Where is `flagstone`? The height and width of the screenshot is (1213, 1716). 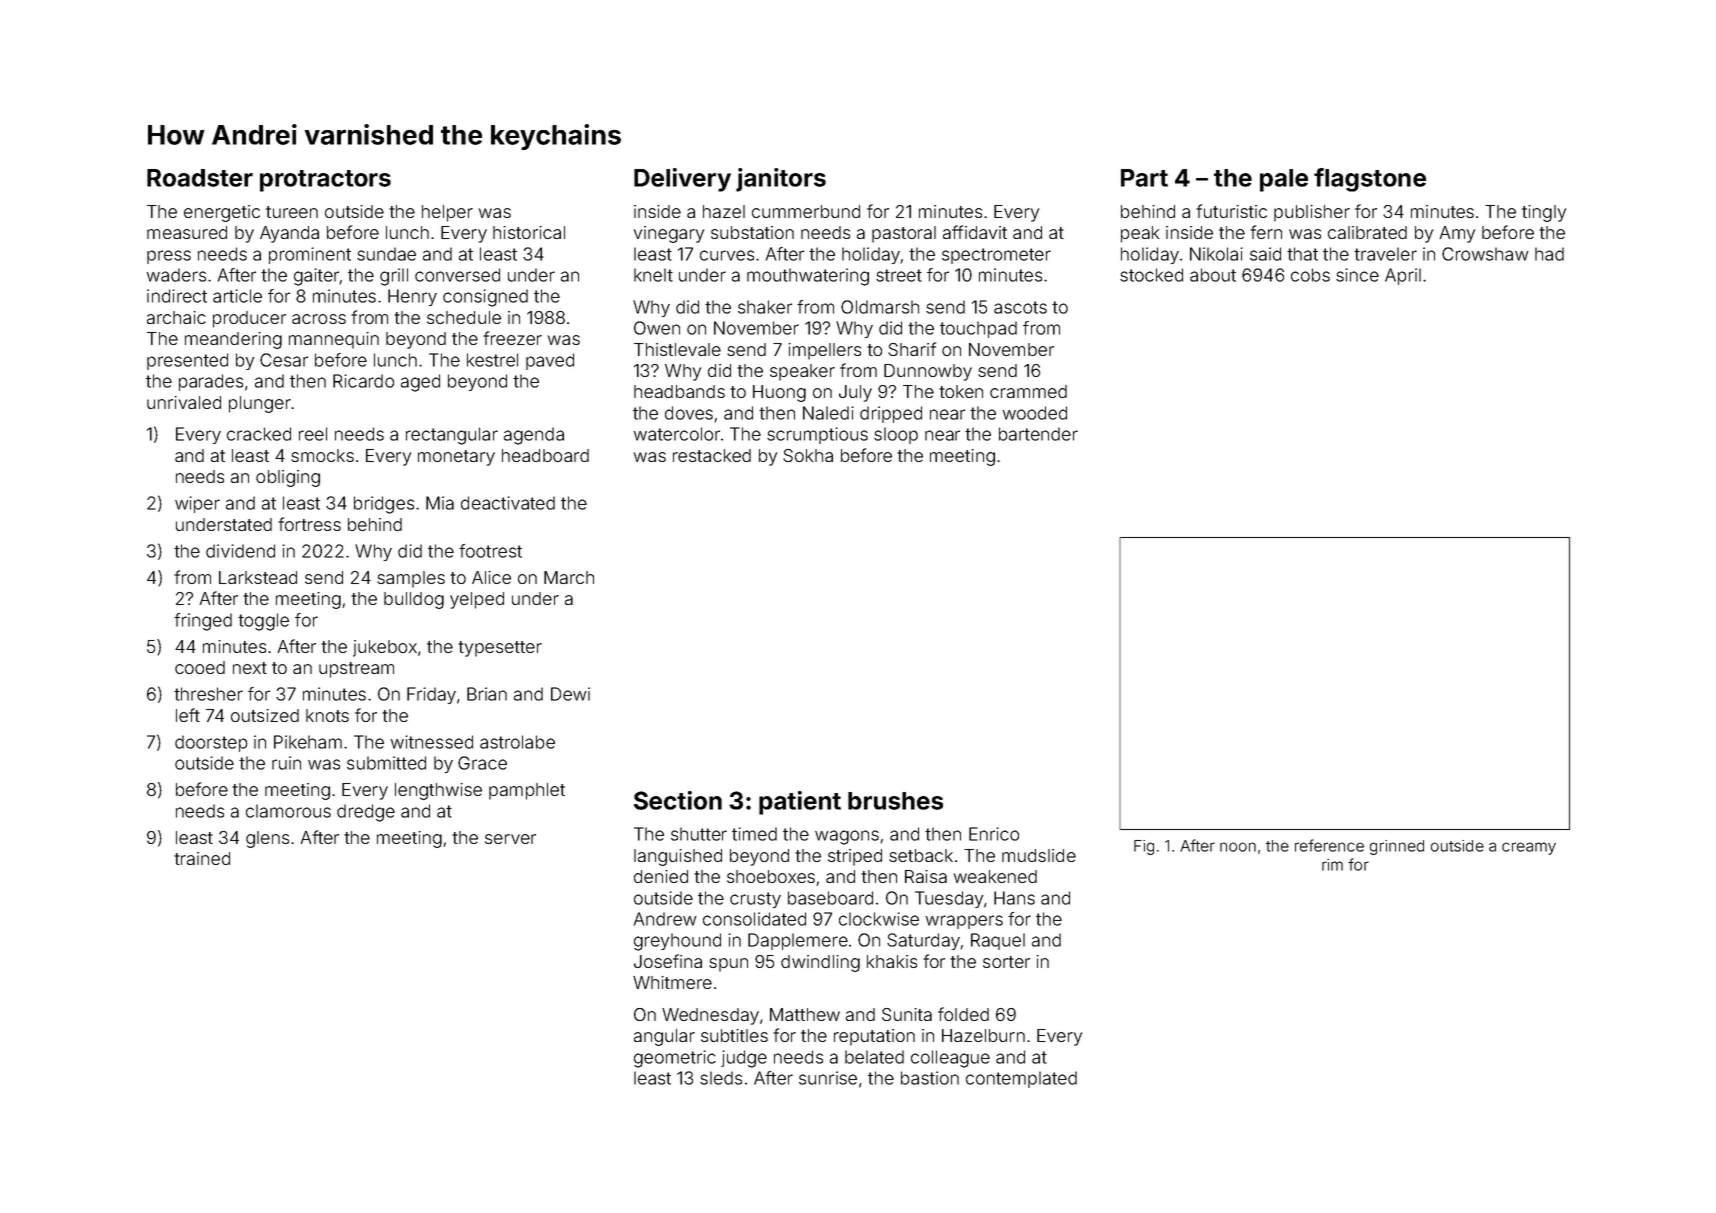
flagstone is located at coordinates (1370, 180).
